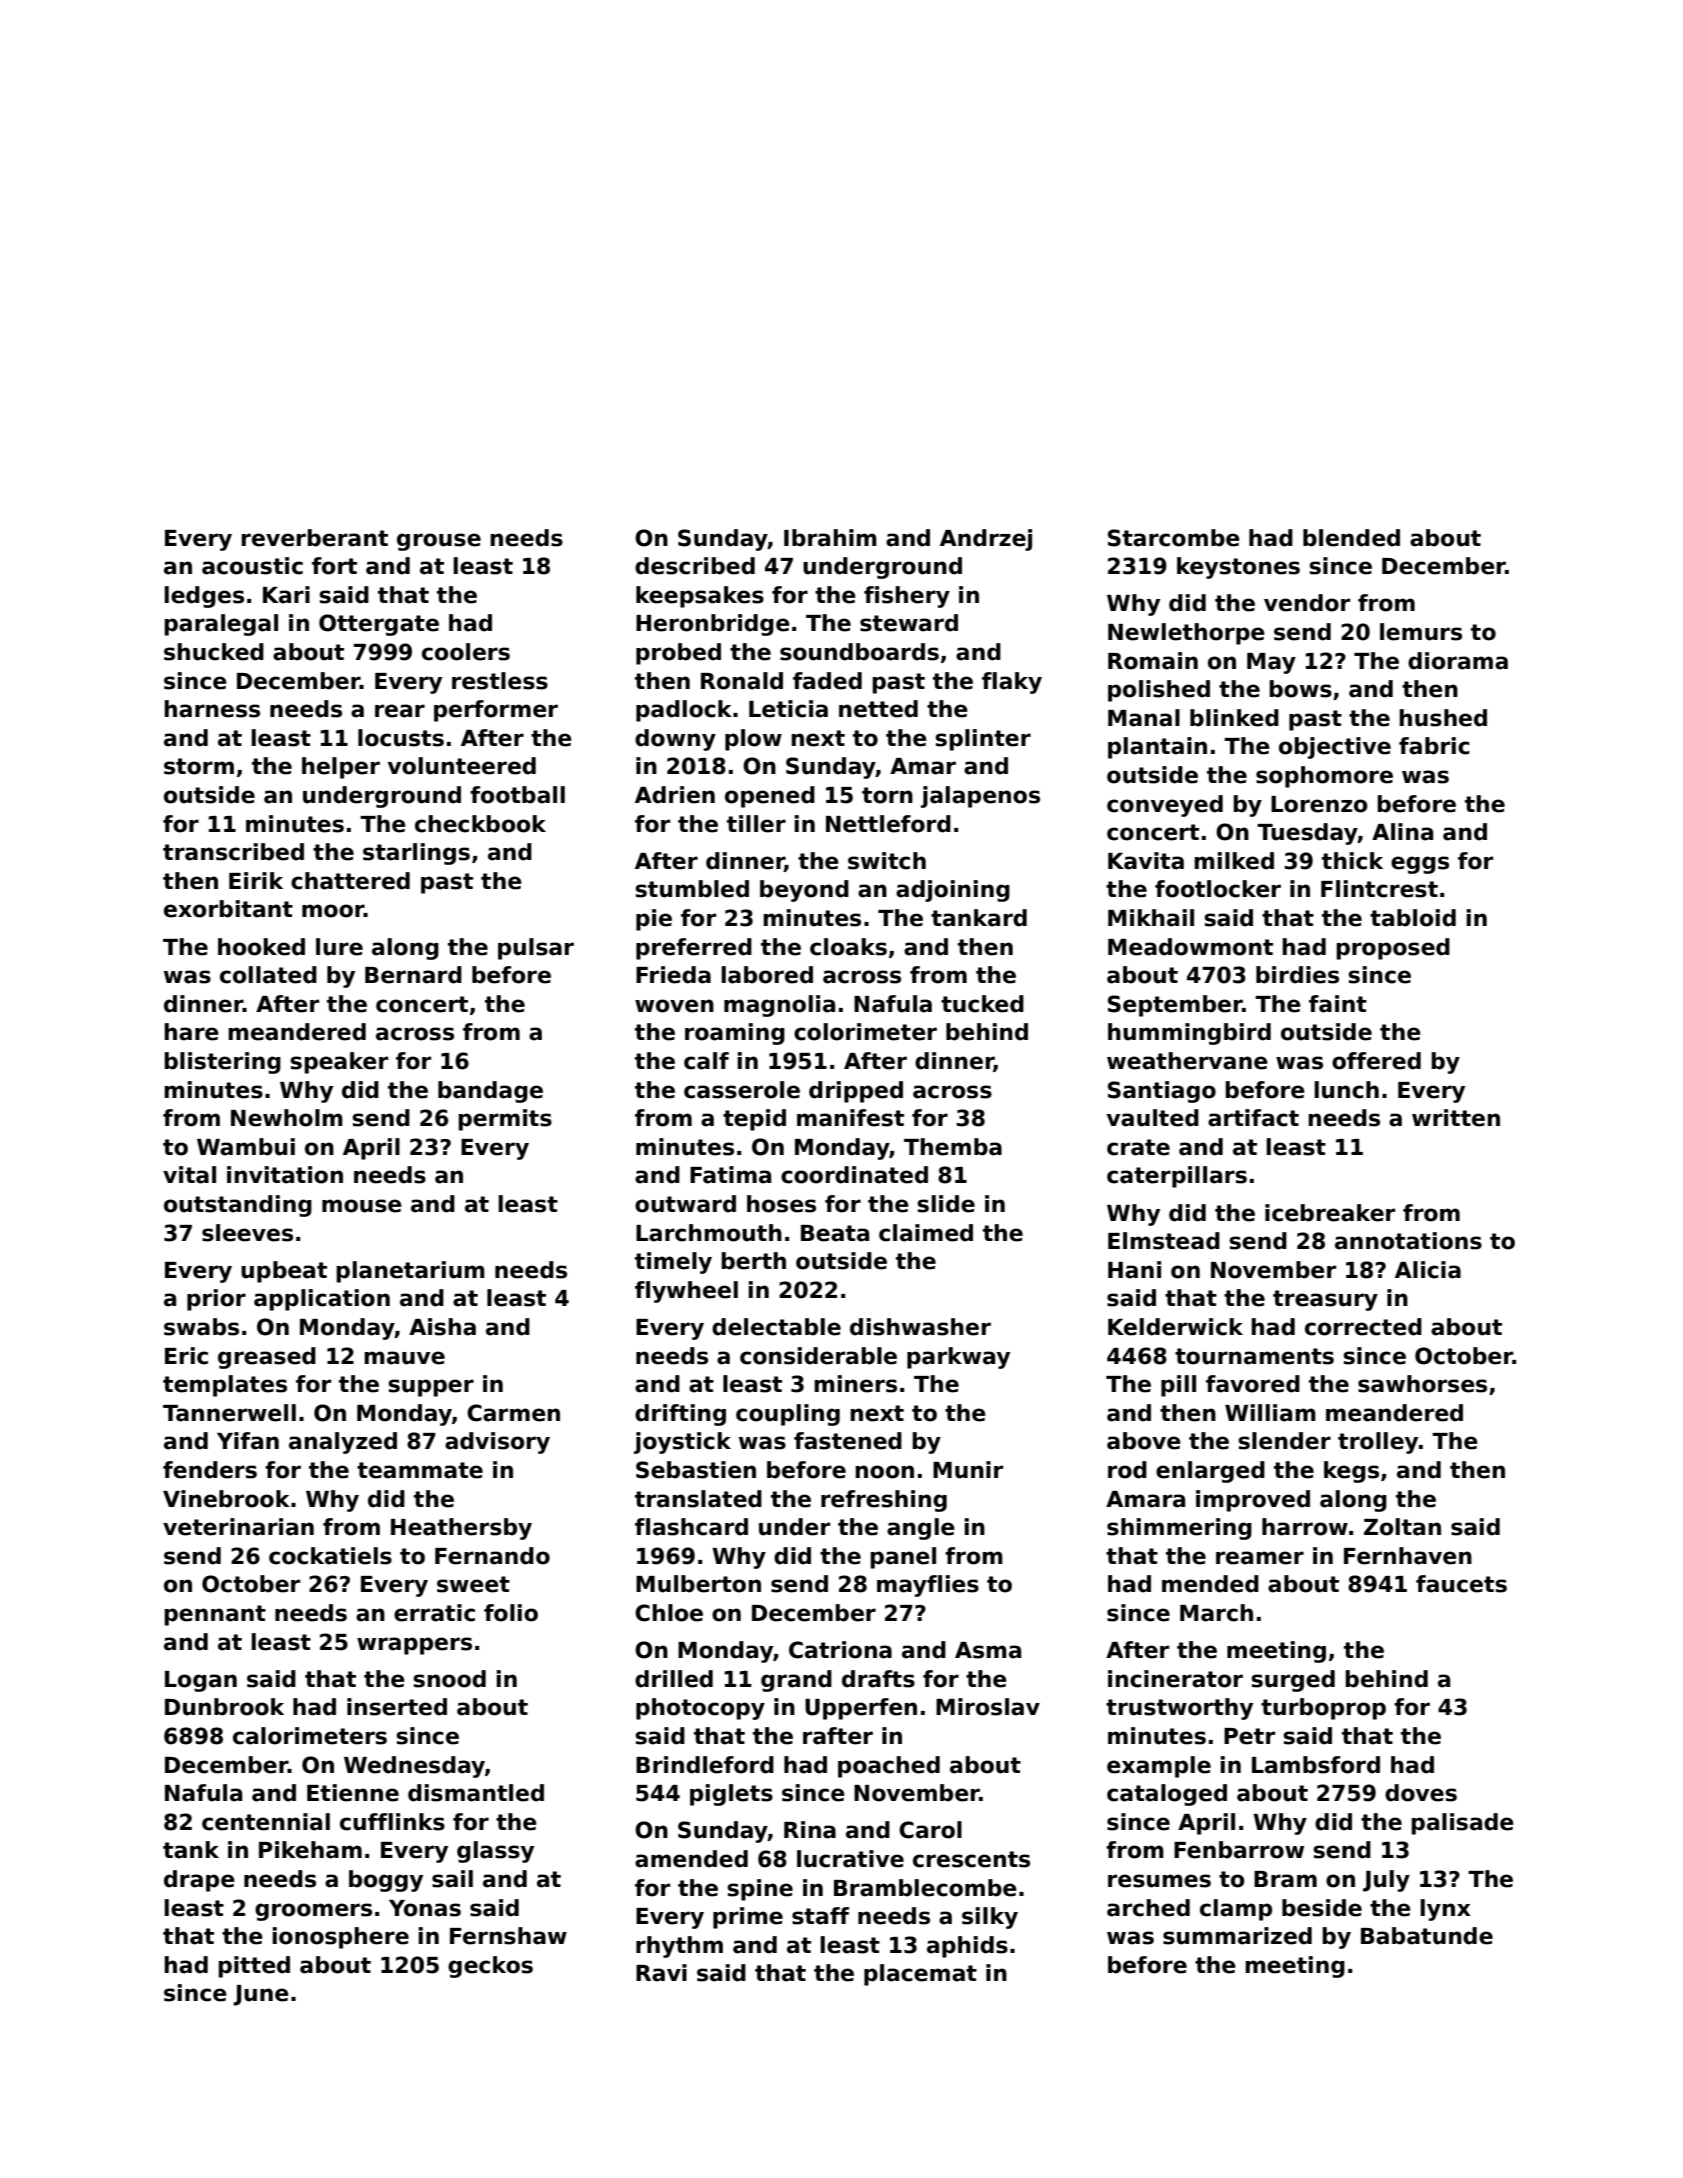  Describe the element at coordinates (224, 1707) in the screenshot. I see `Dunbrook` at that location.
